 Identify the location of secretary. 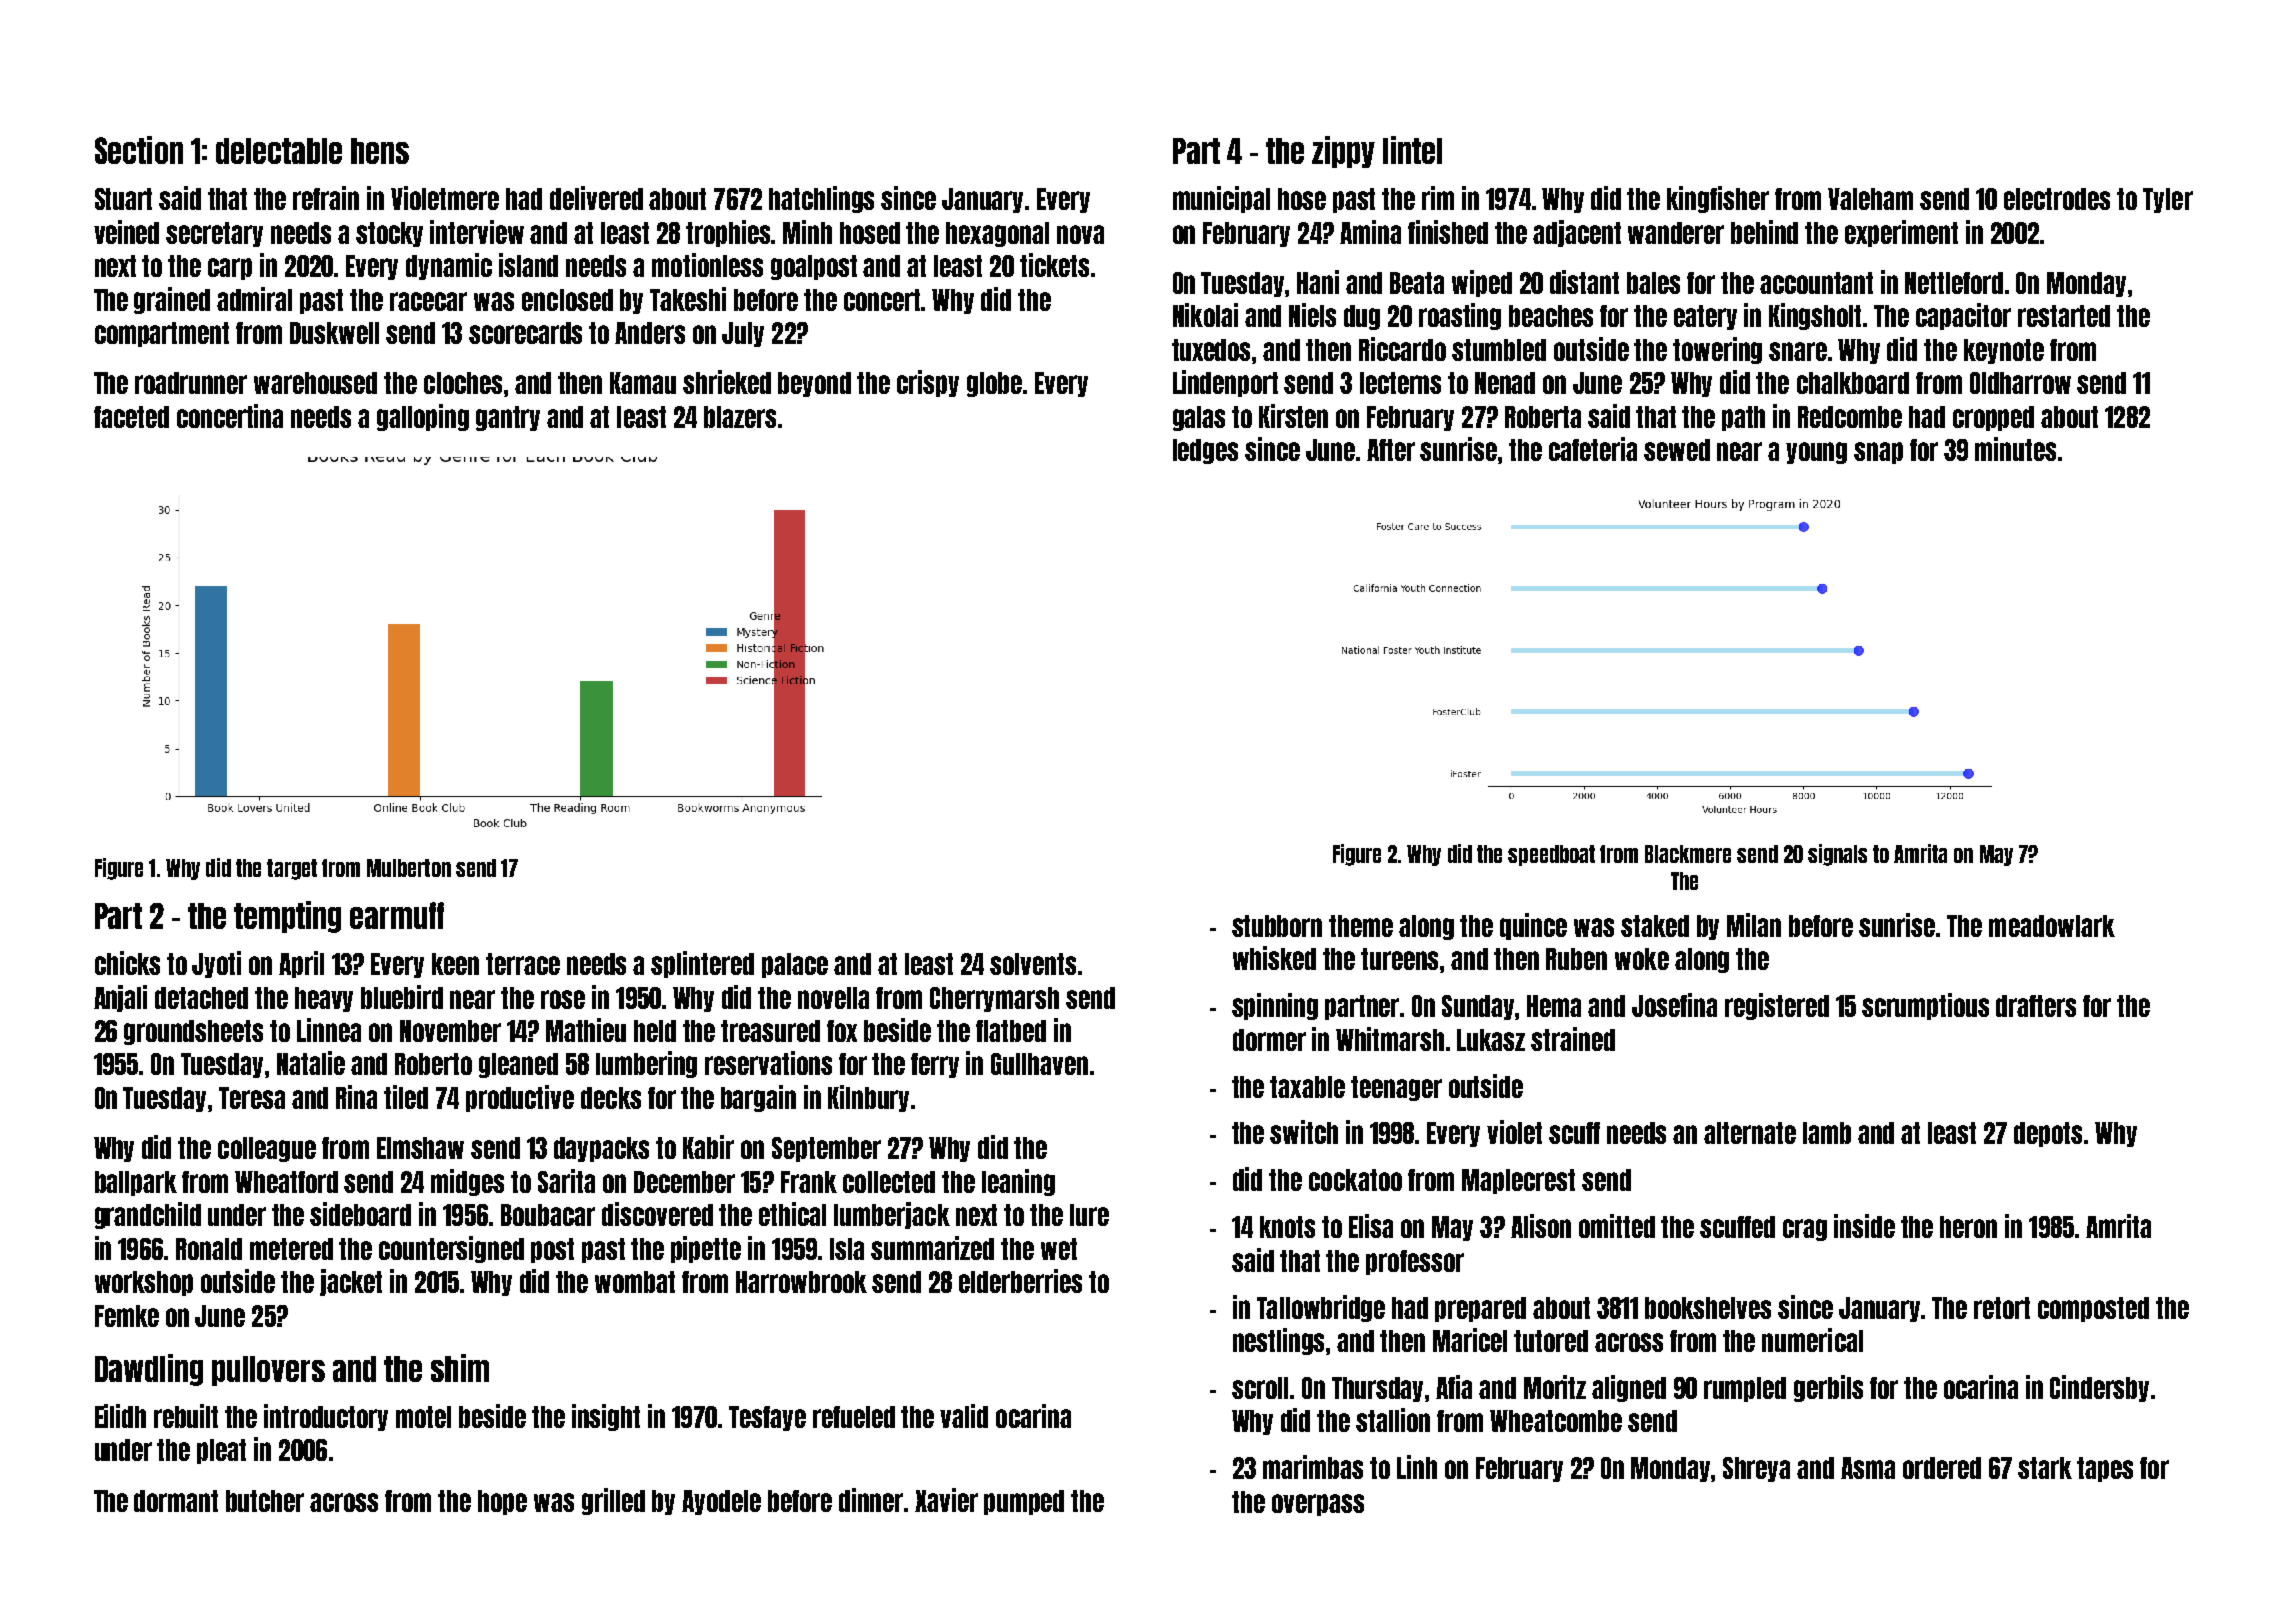
(214, 234).
